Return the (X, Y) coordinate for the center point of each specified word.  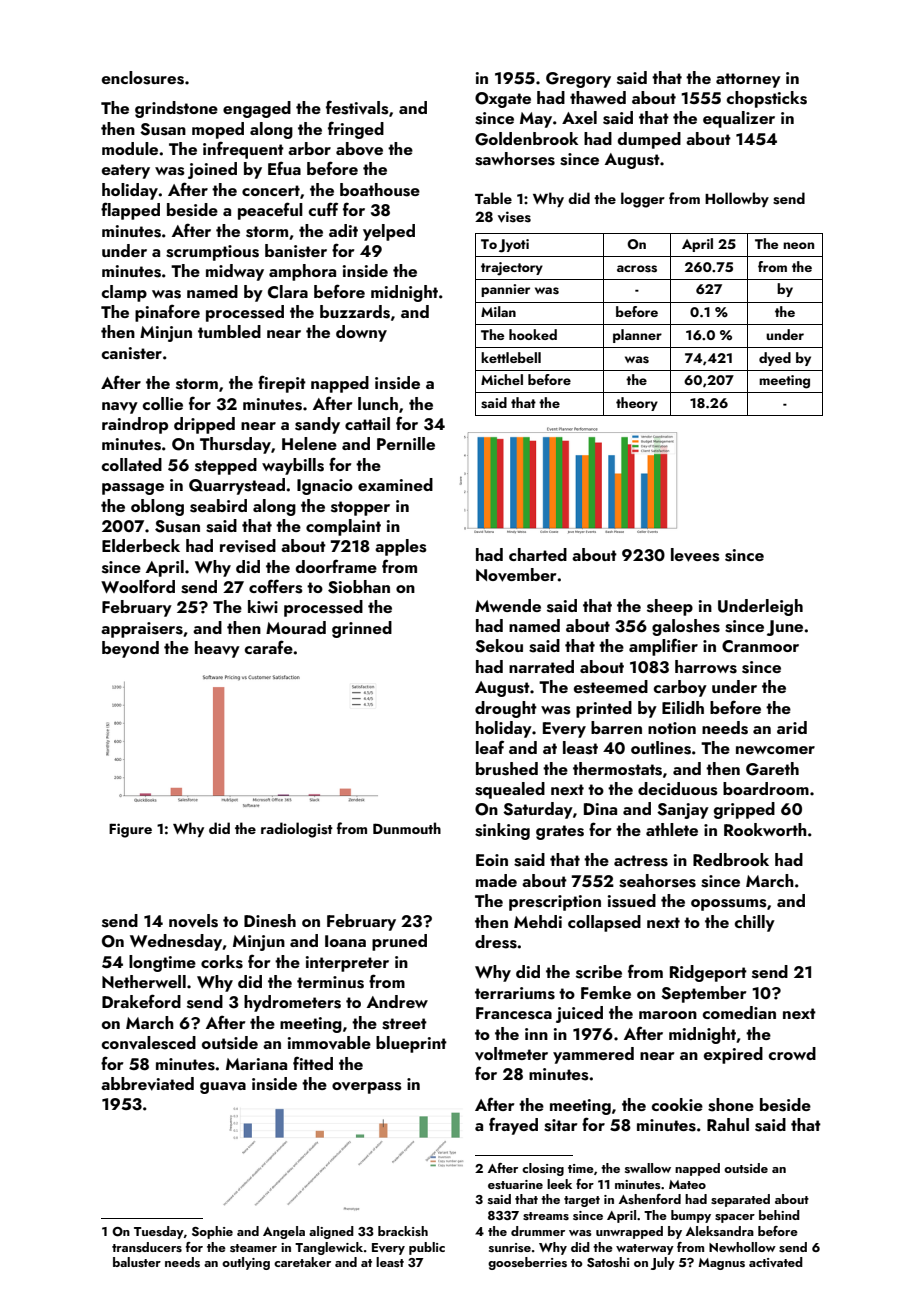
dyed (775, 359)
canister (132, 353)
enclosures (143, 78)
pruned (399, 942)
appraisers (142, 630)
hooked (533, 334)
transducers (147, 1247)
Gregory (578, 80)
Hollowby (737, 199)
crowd (792, 1053)
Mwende (508, 605)
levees (695, 555)
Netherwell (144, 981)
